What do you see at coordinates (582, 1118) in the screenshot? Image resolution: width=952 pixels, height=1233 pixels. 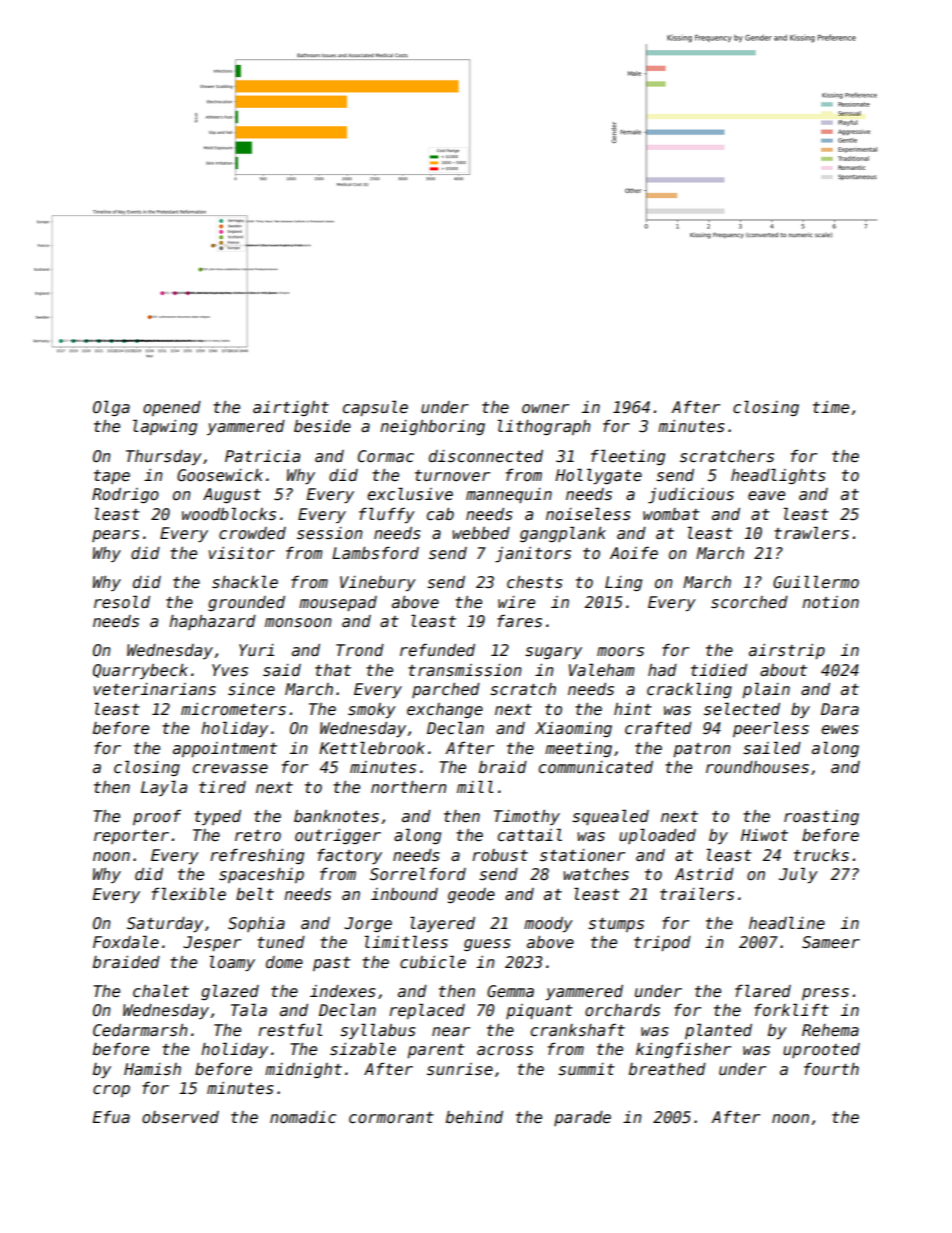 I see `parade` at bounding box center [582, 1118].
